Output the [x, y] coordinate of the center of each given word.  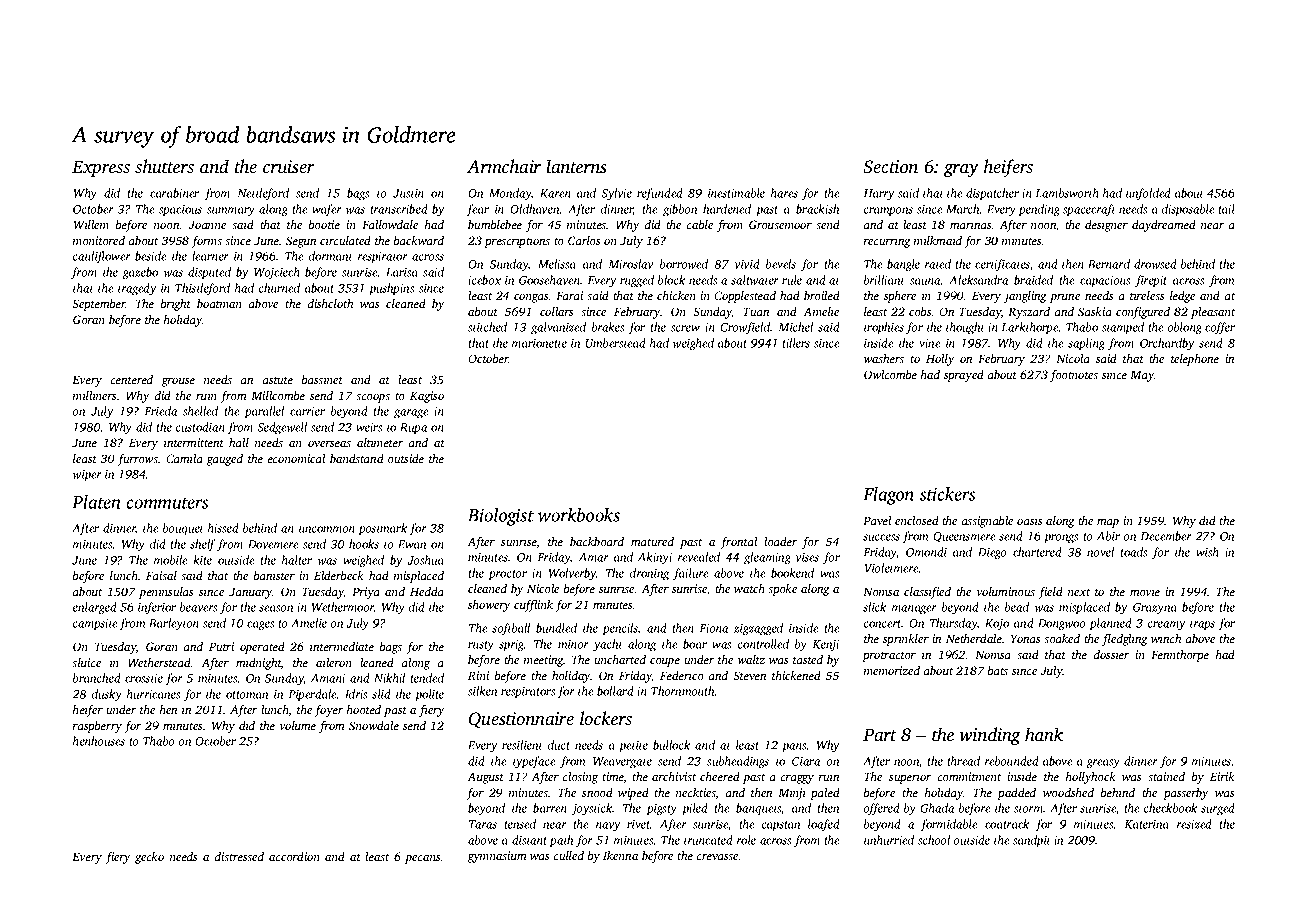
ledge [1182, 297]
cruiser [289, 166]
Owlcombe [890, 374]
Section [890, 167]
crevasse [717, 857]
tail [1226, 209]
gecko [149, 858]
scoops [373, 398]
